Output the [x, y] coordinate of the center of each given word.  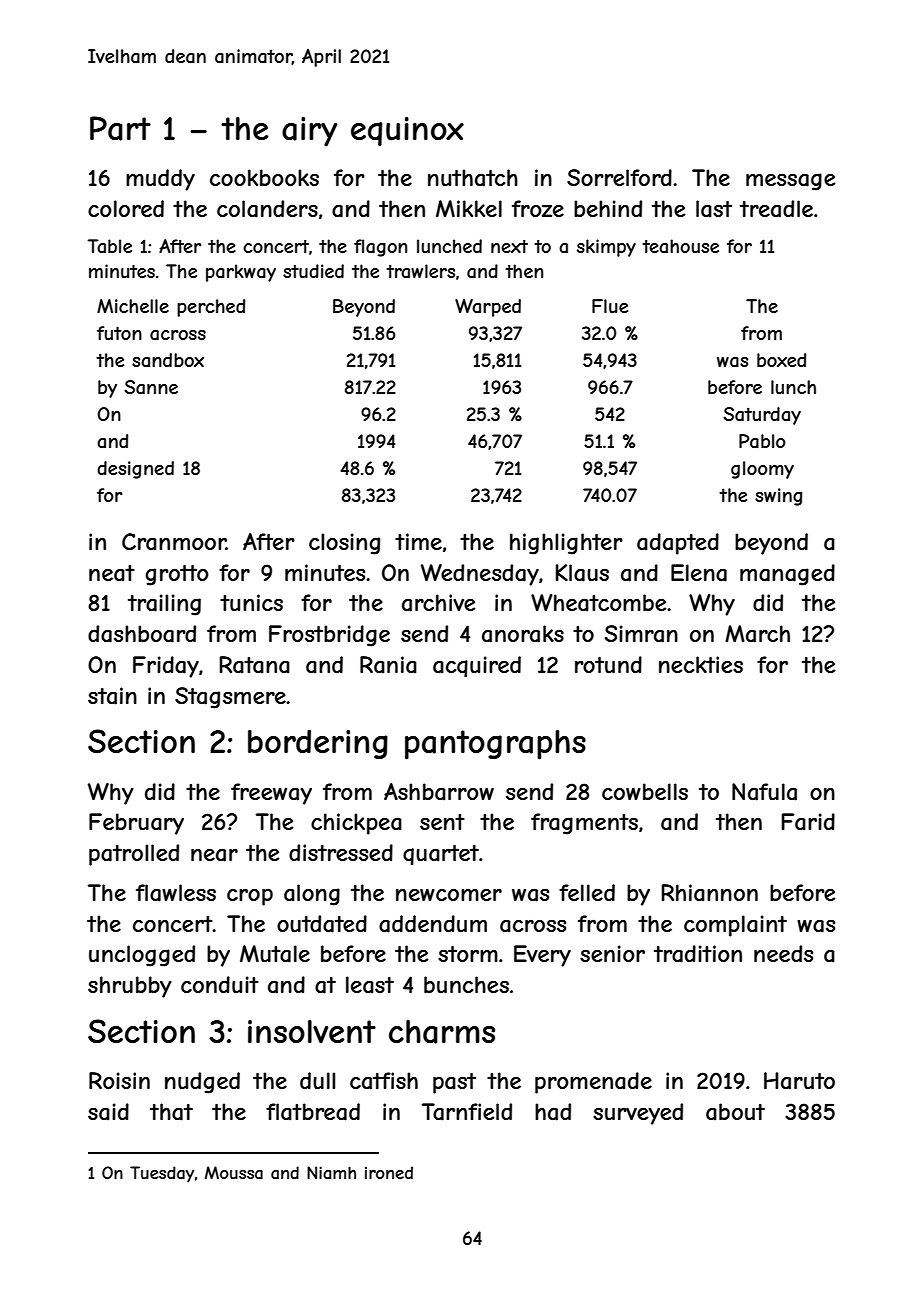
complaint [735, 926]
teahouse [680, 246]
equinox [407, 131]
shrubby [130, 987]
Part [120, 128]
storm [468, 954]
